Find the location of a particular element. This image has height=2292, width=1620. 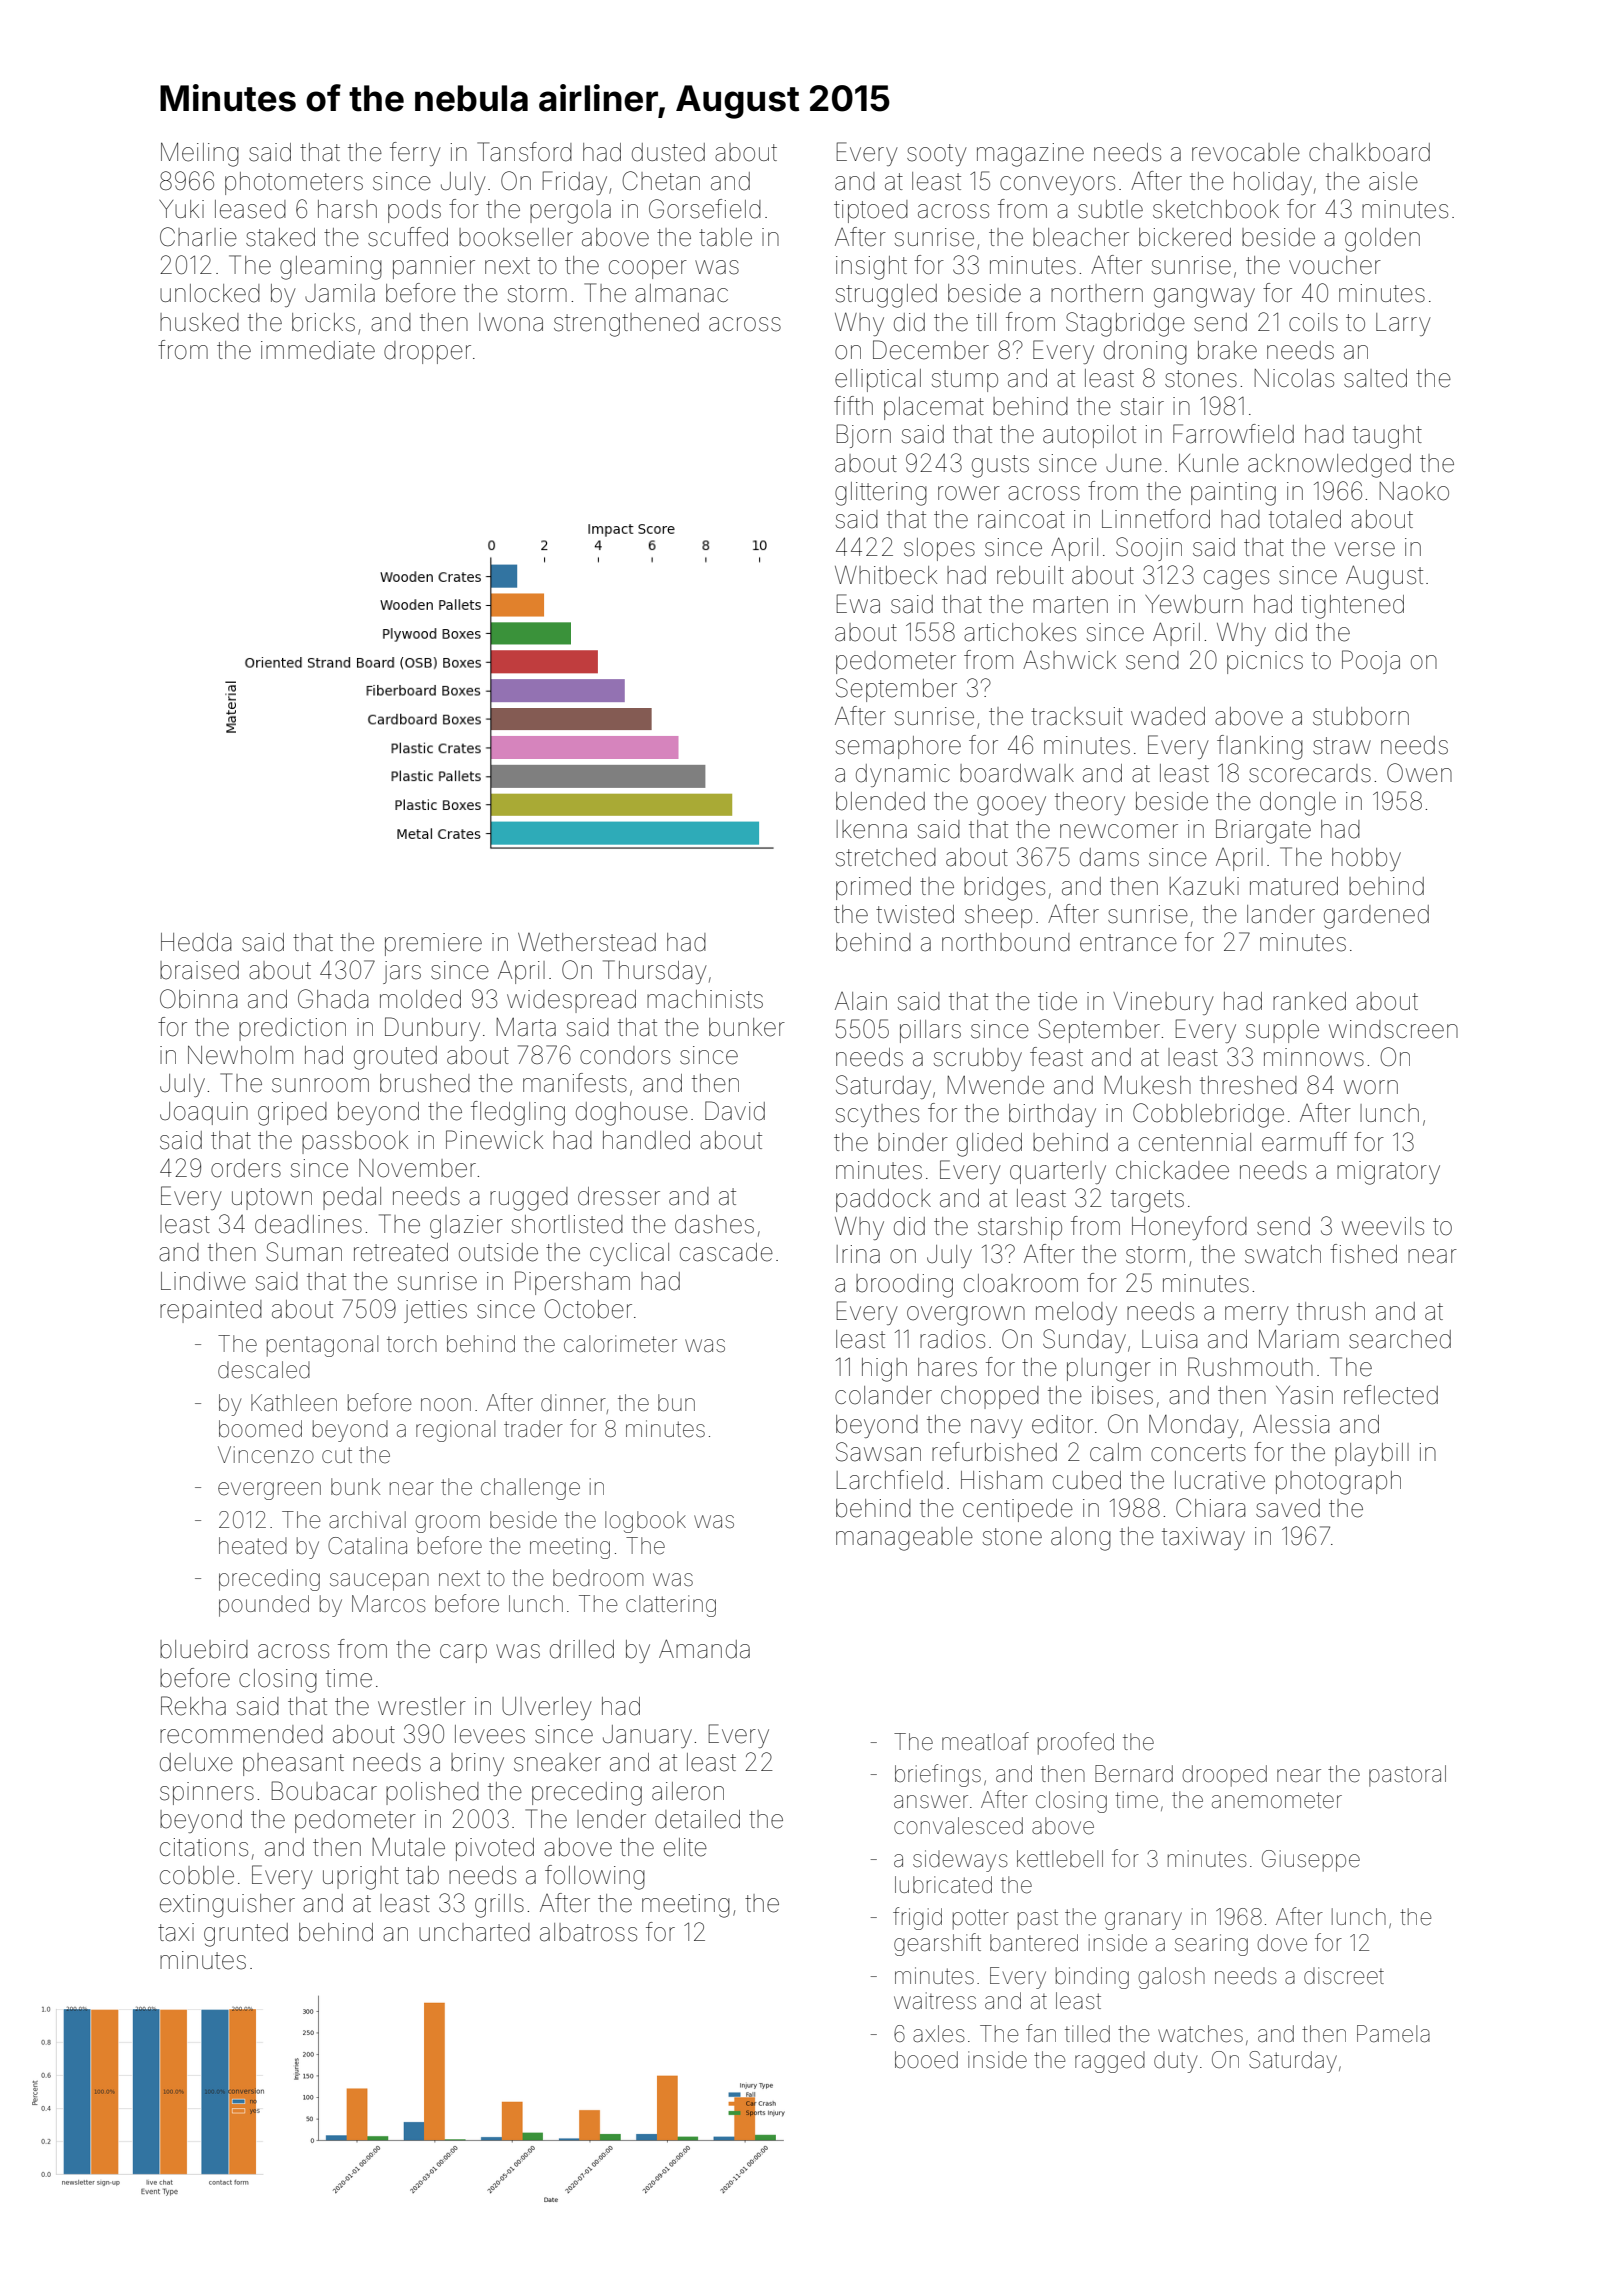

grunted is located at coordinates (246, 1935).
